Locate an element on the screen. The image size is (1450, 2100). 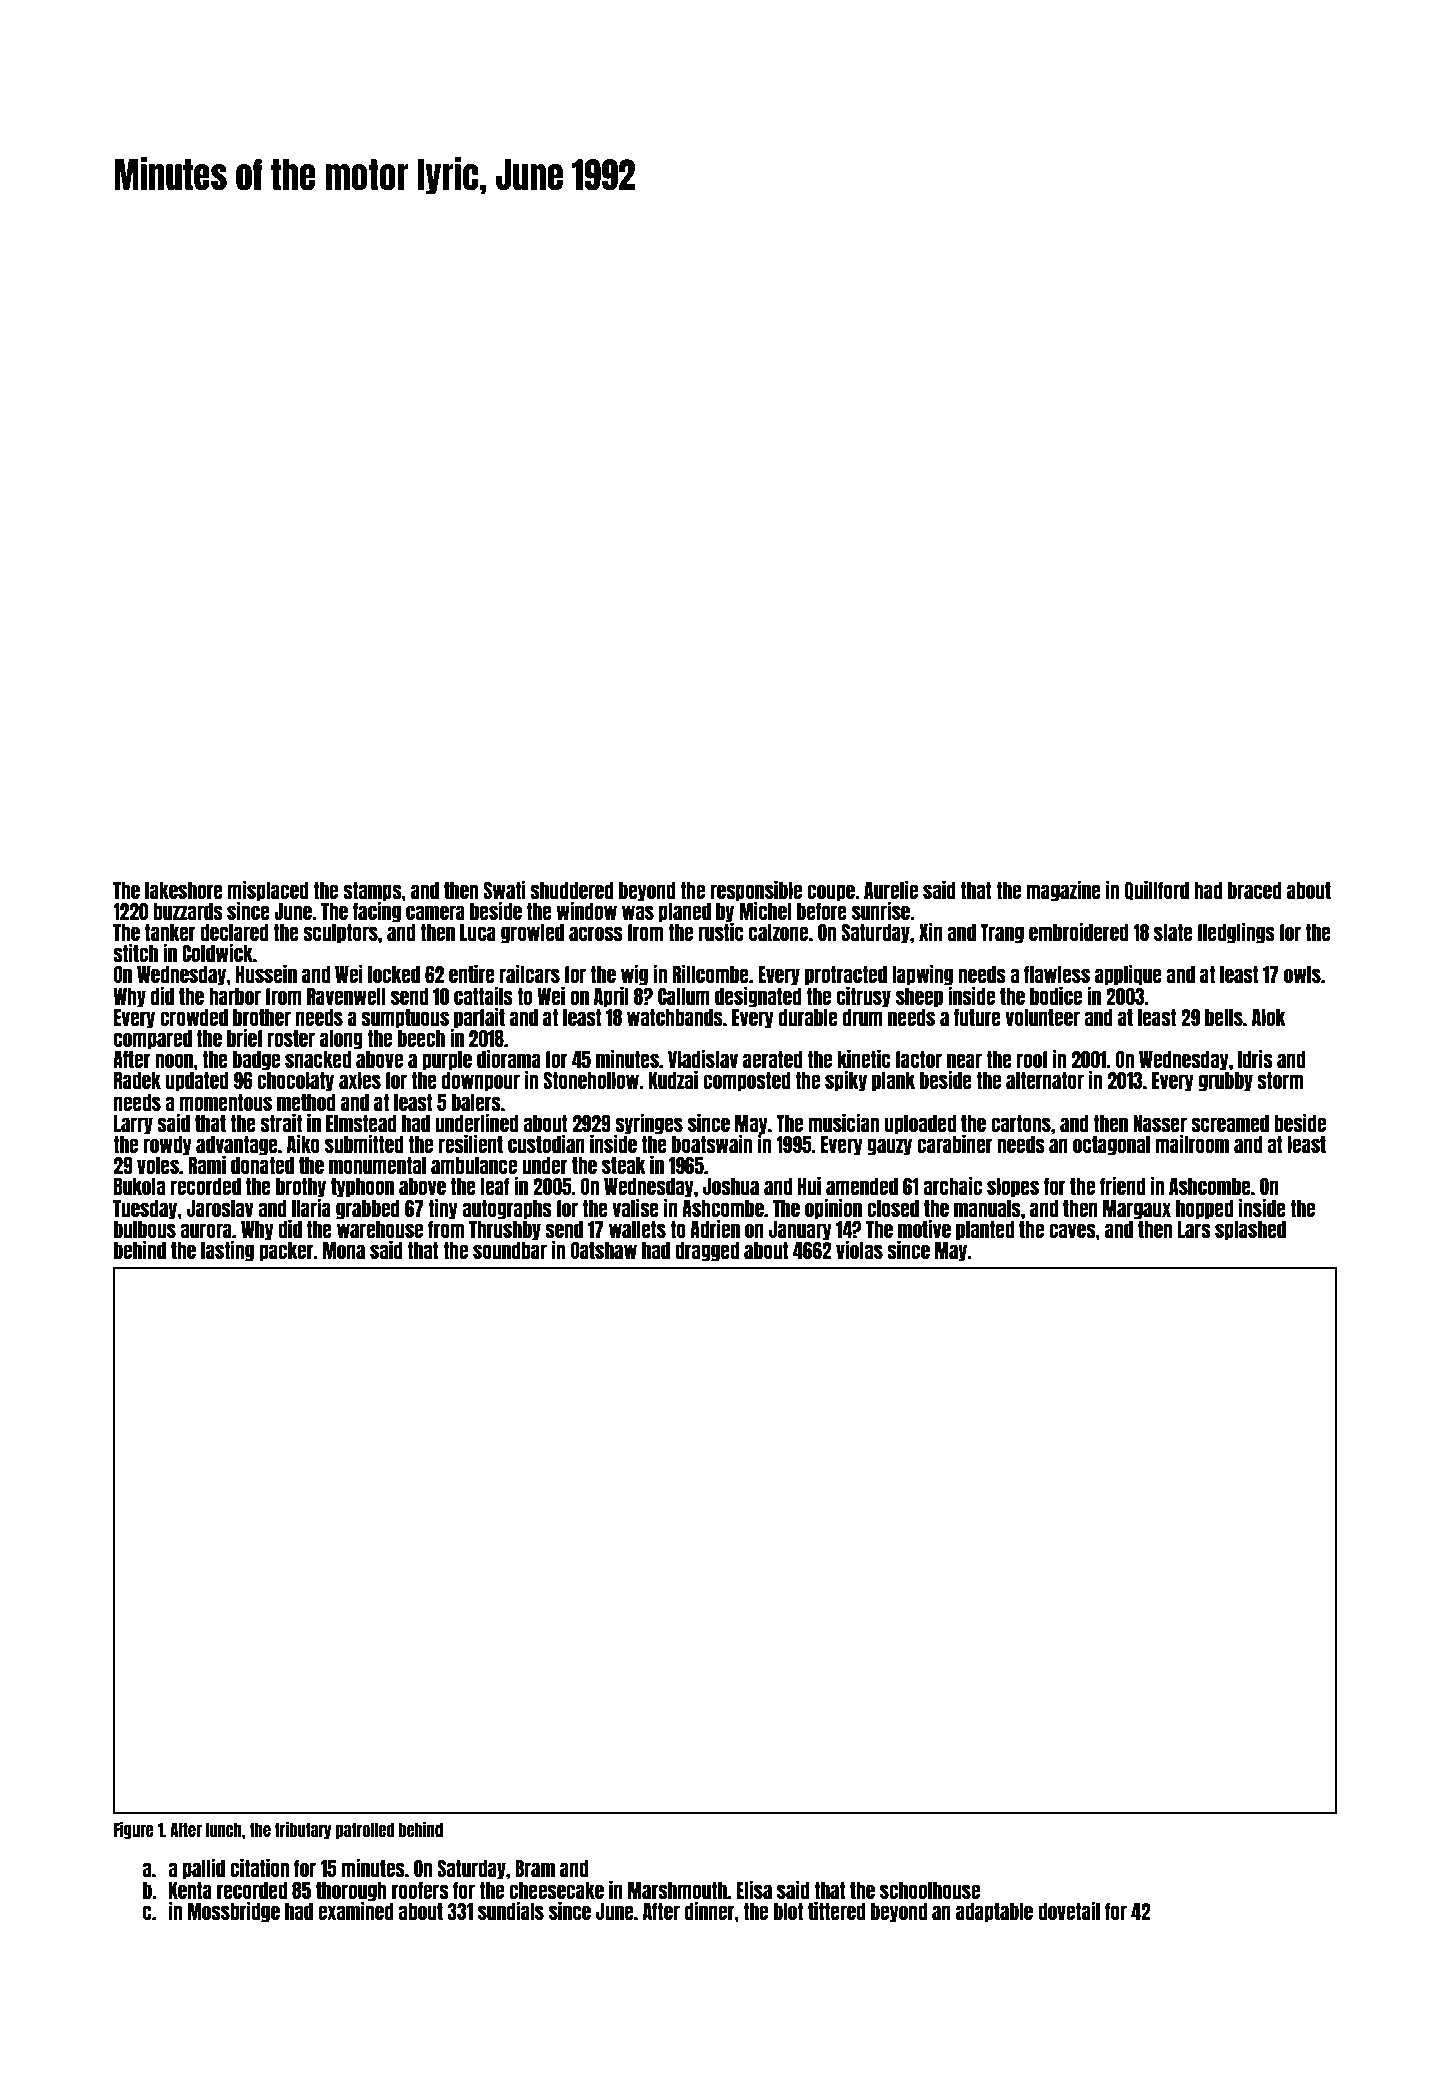
Lars is located at coordinates (1194, 1229).
